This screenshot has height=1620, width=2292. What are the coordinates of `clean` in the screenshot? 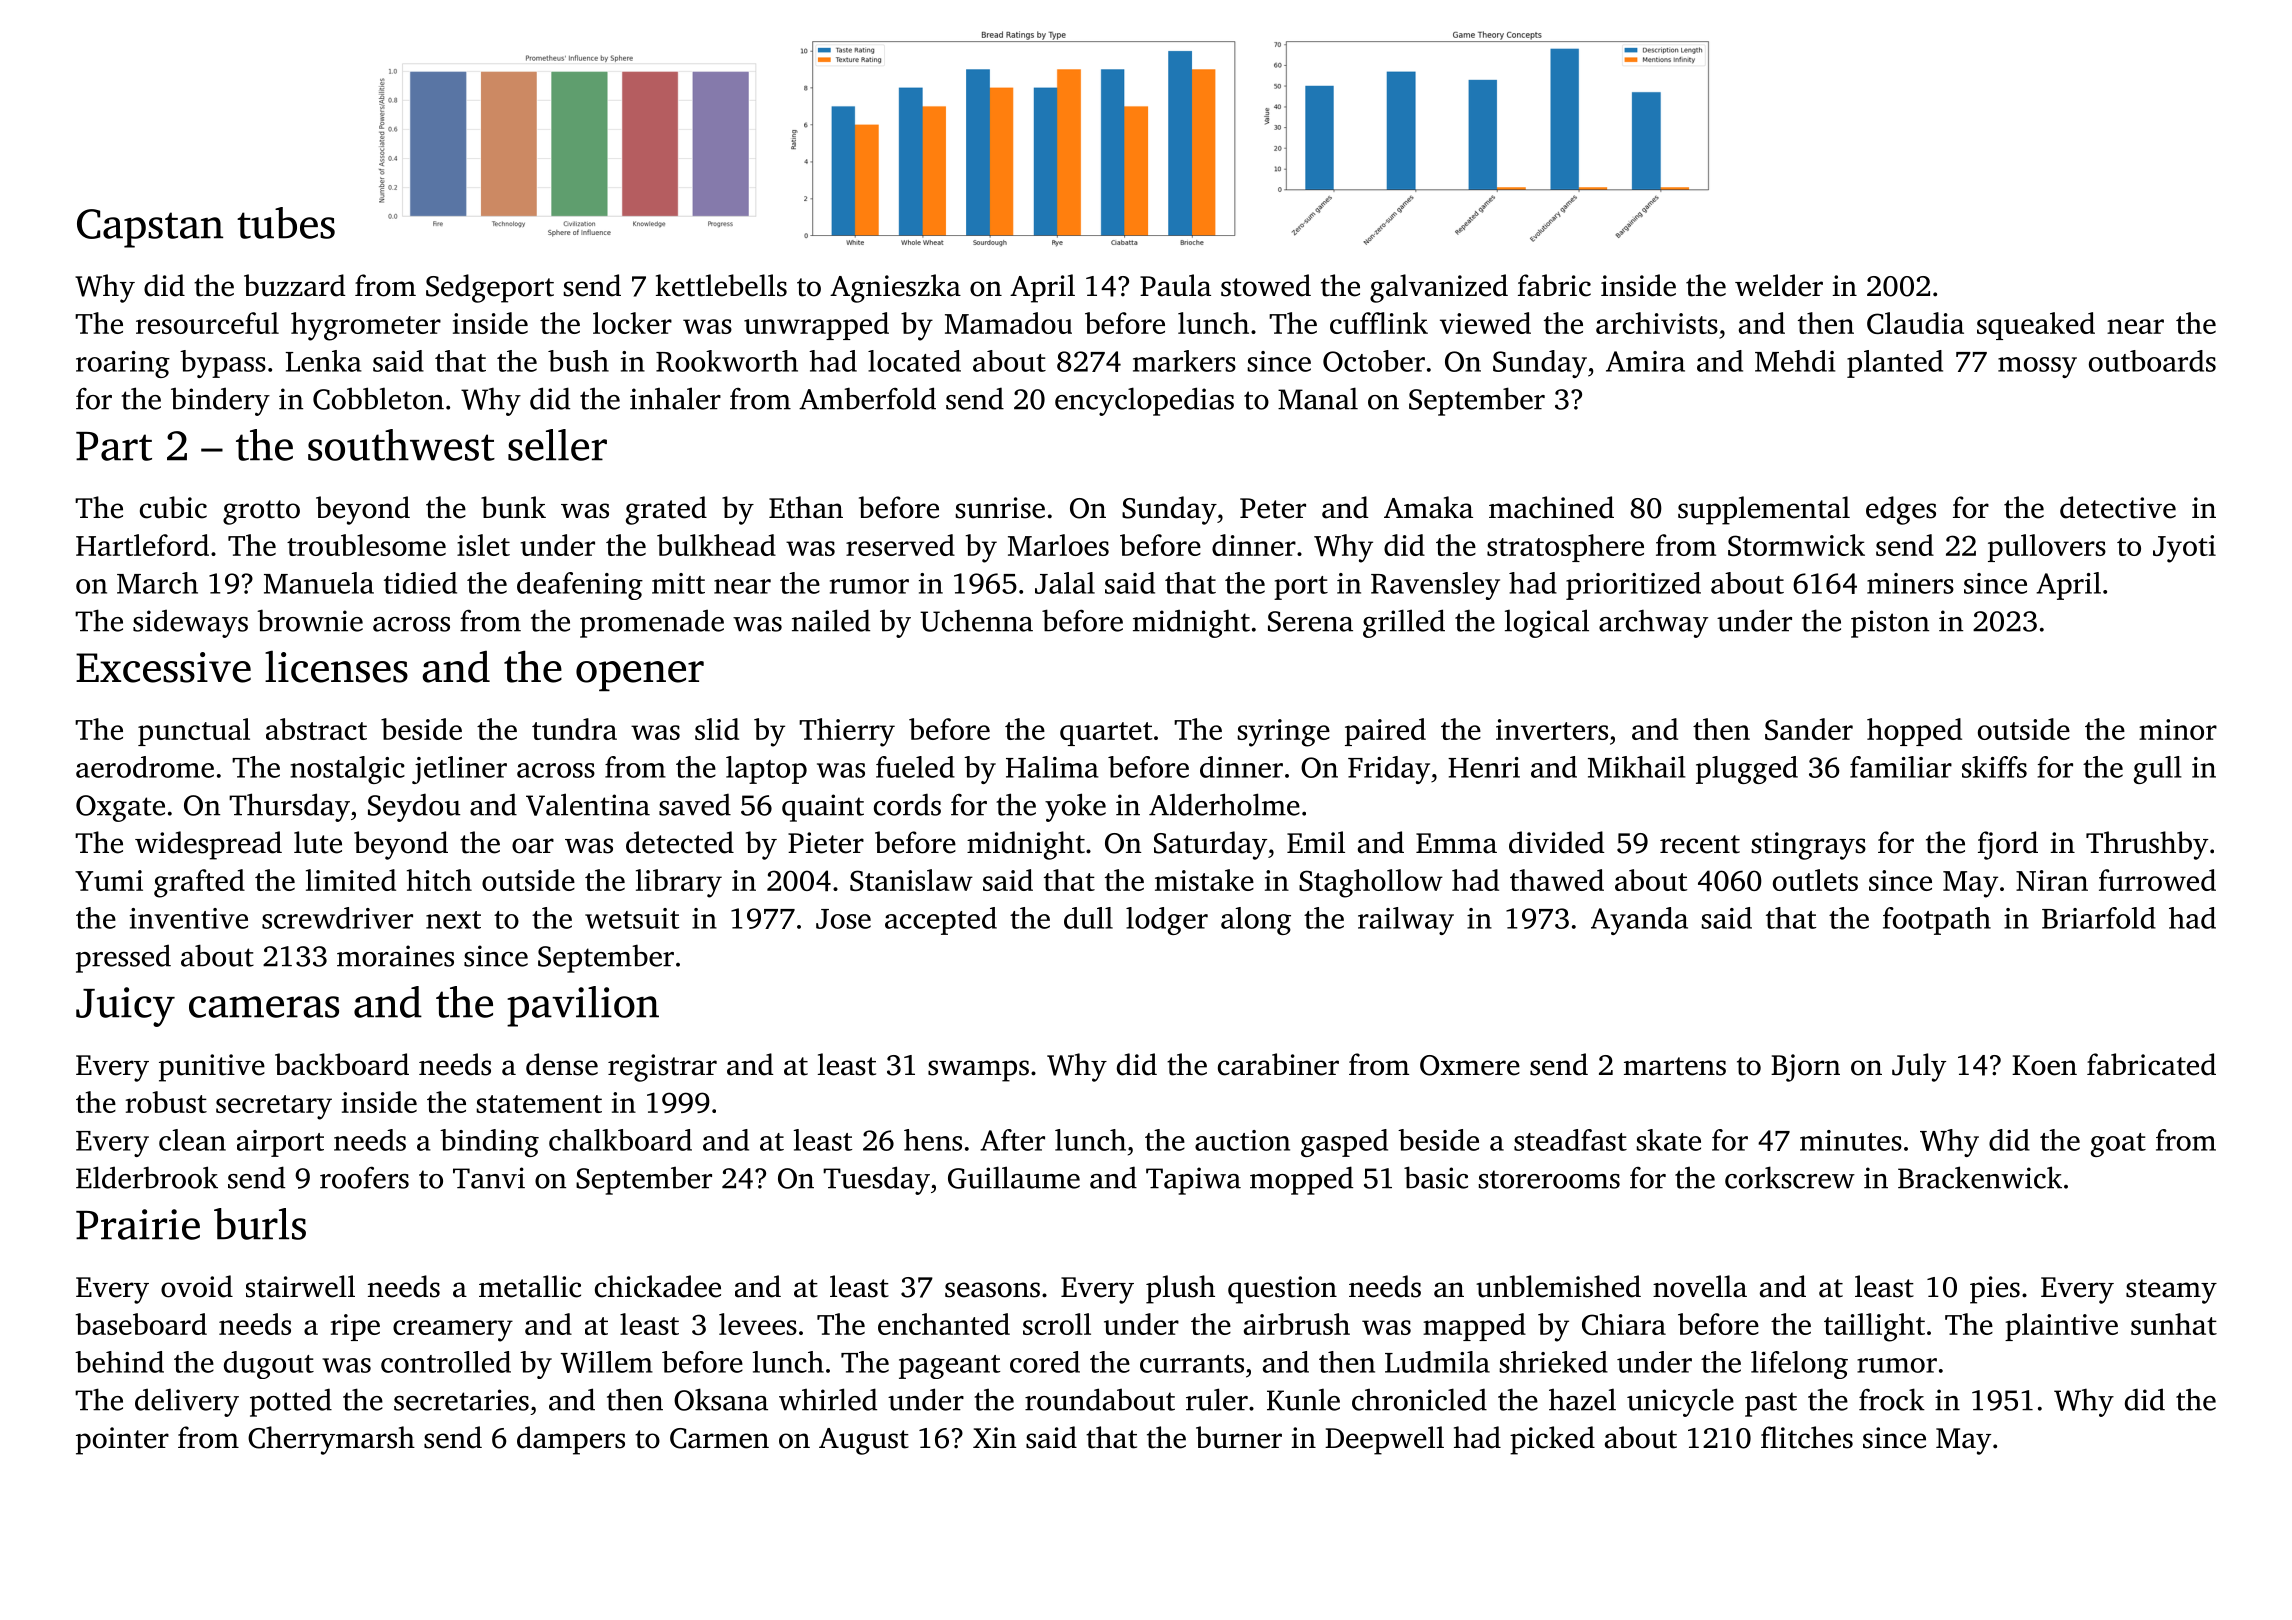 It's located at (192, 1140).
